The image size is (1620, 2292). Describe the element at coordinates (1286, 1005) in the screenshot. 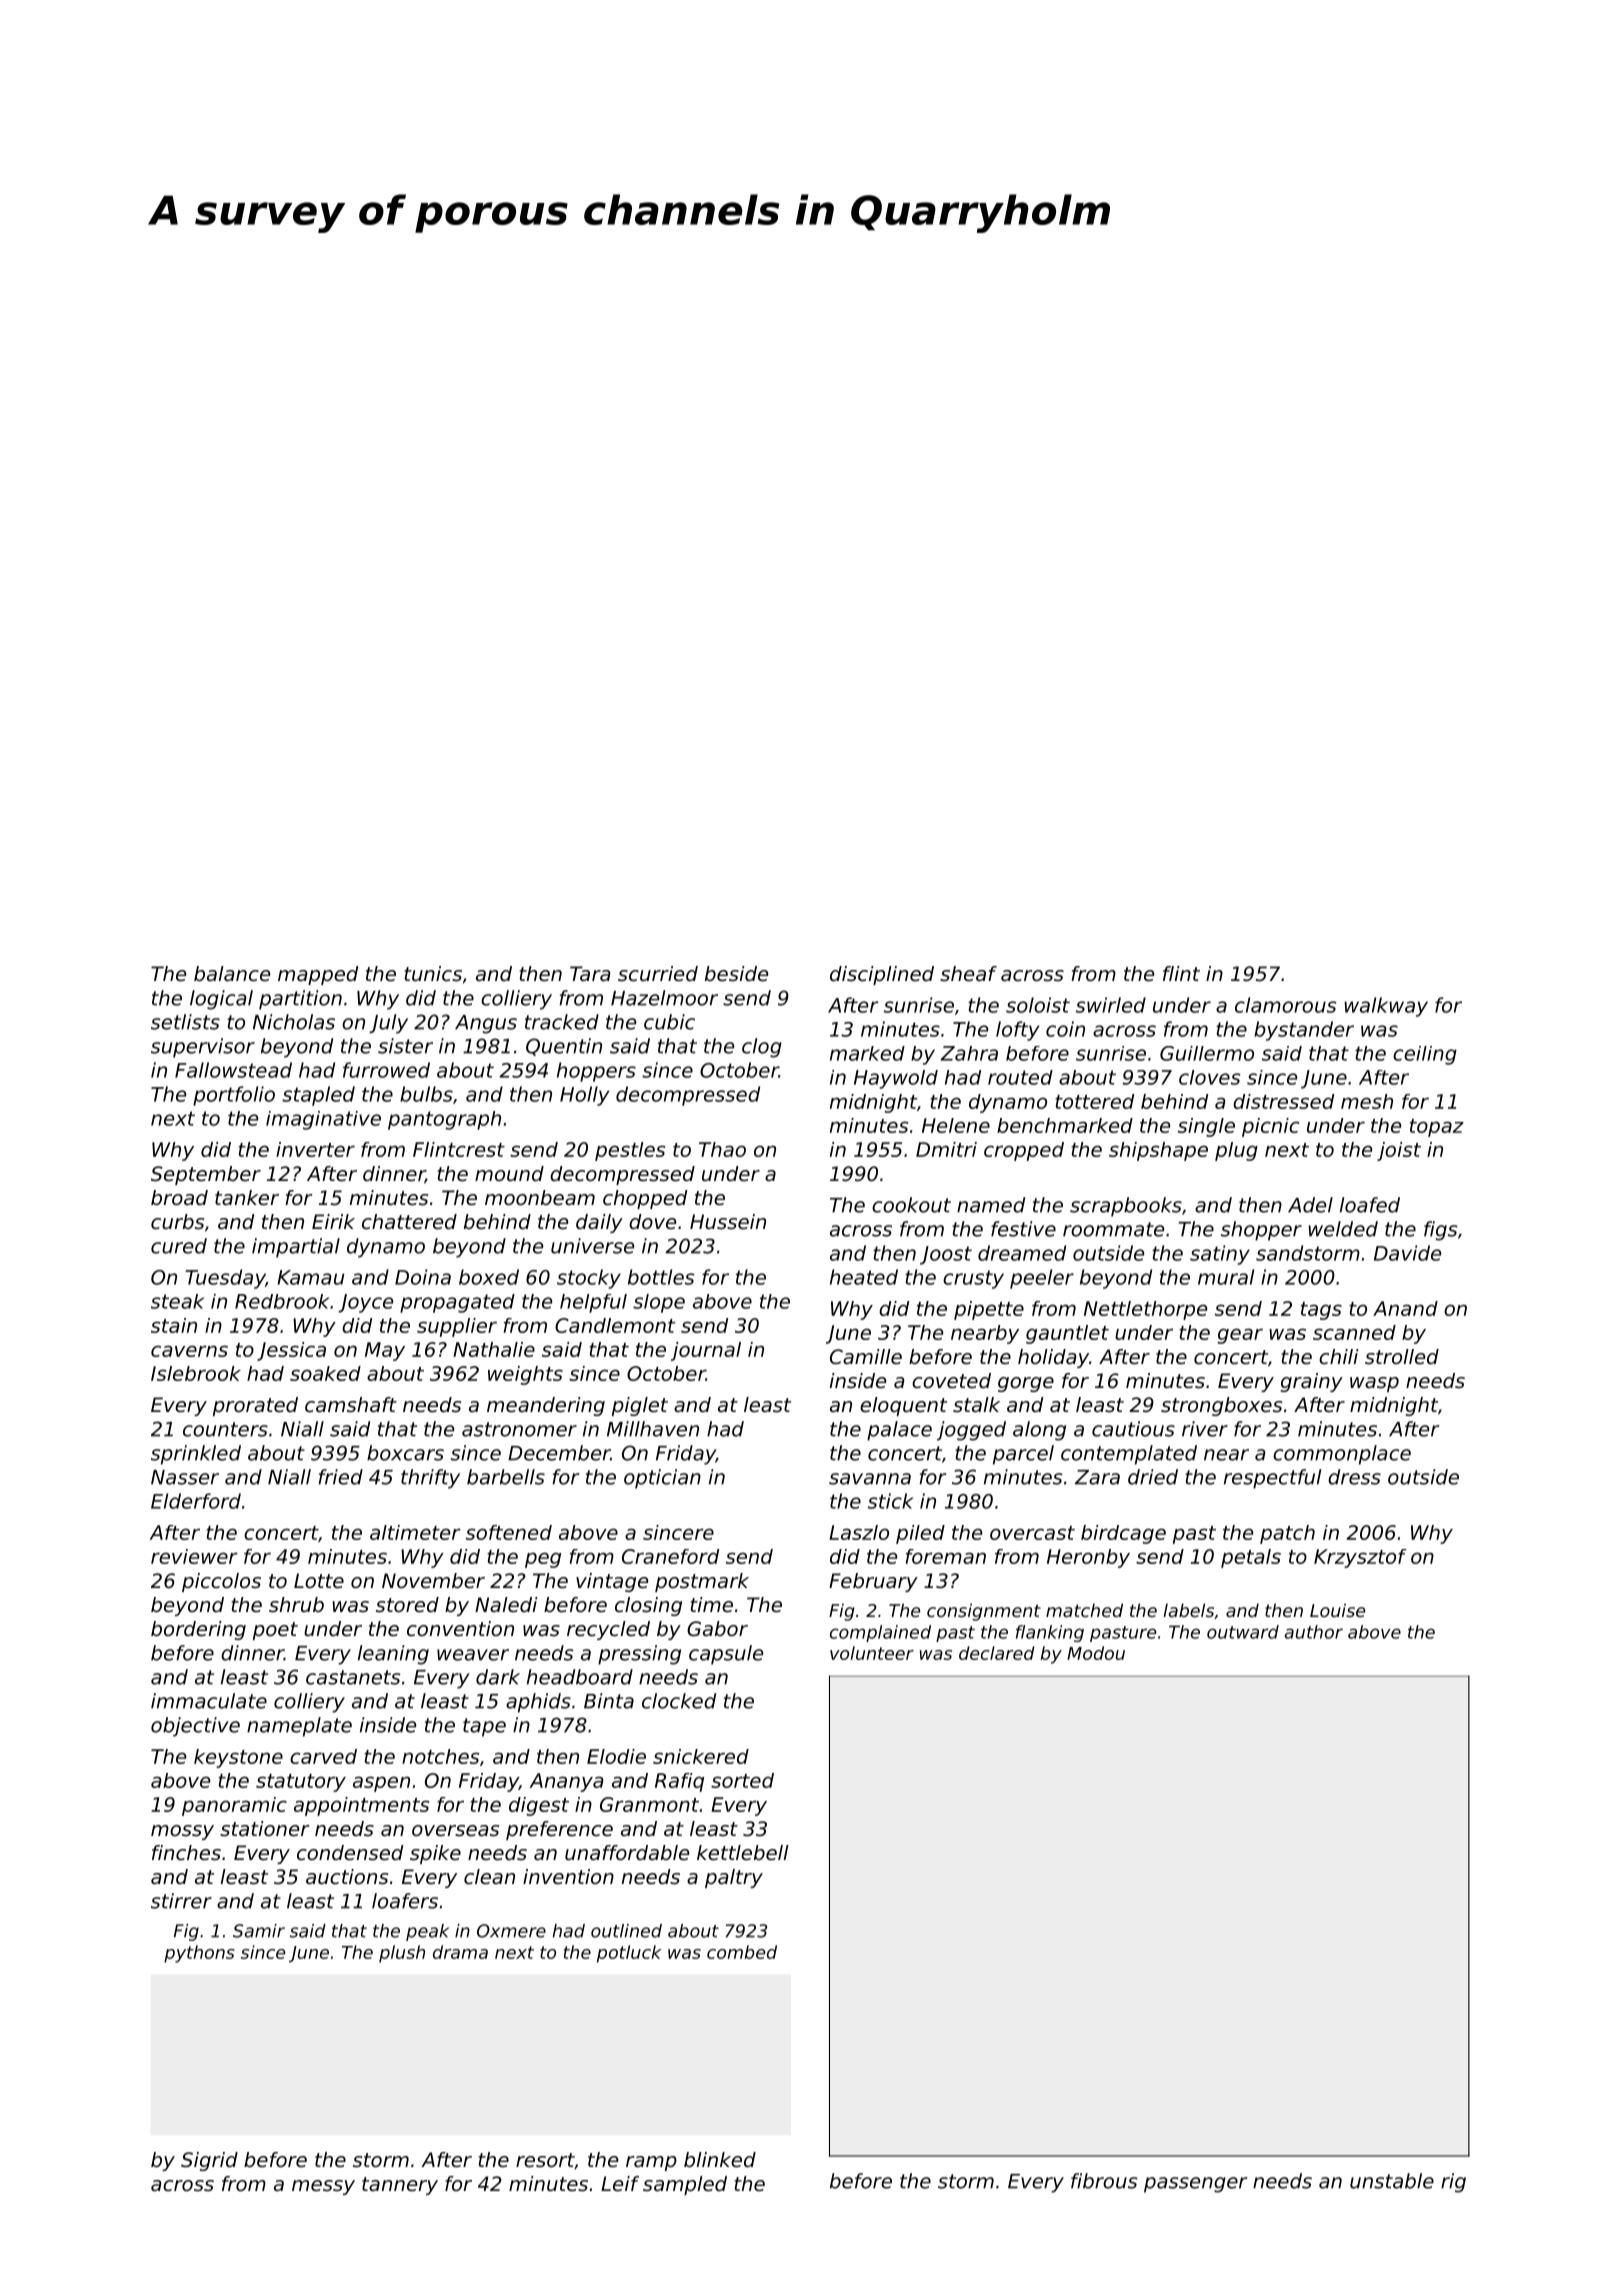

I see `clamorous` at that location.
